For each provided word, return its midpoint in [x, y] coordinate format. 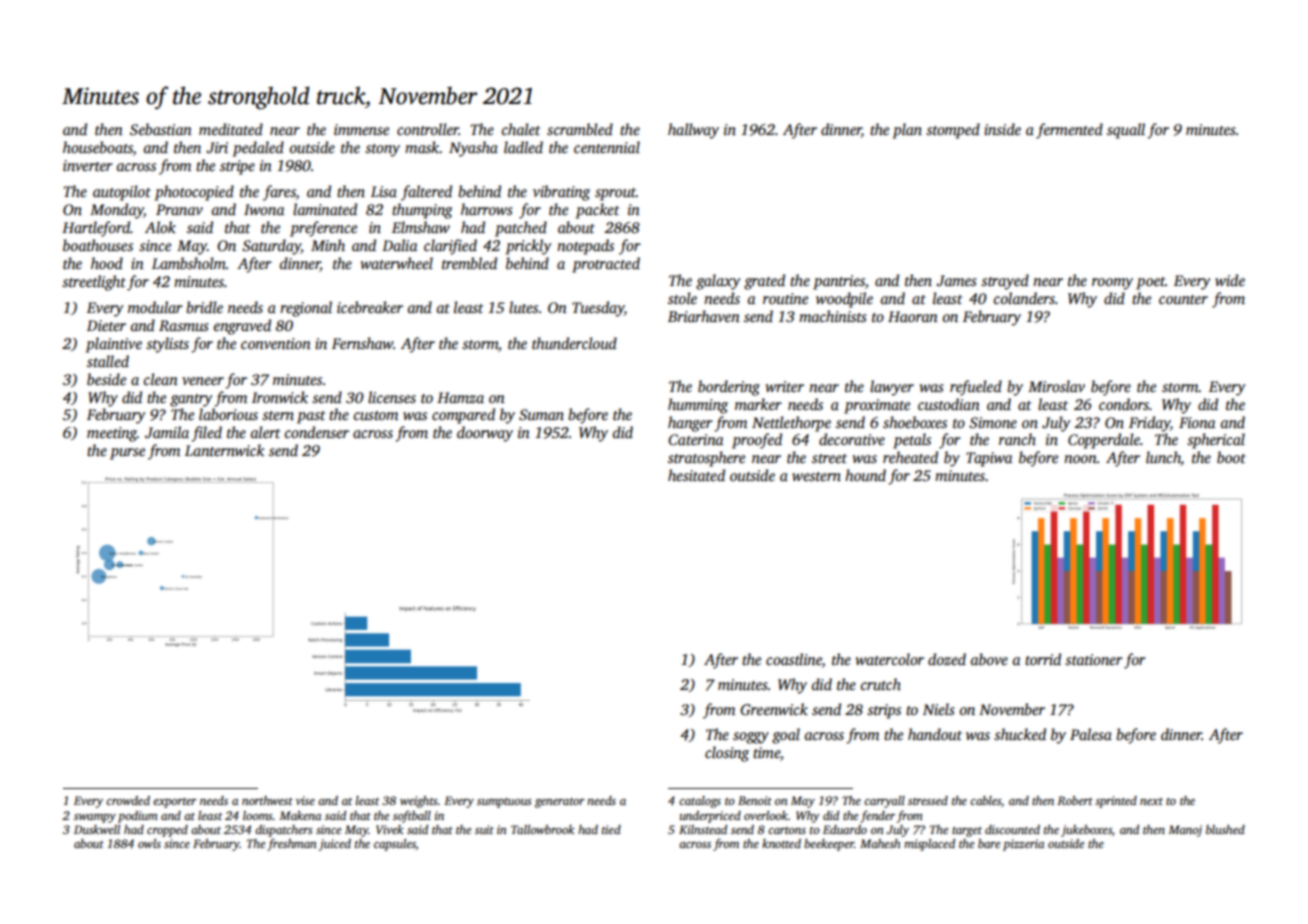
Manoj [1185, 831]
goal [786, 736]
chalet [521, 129]
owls [149, 843]
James [956, 281]
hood [107, 263]
